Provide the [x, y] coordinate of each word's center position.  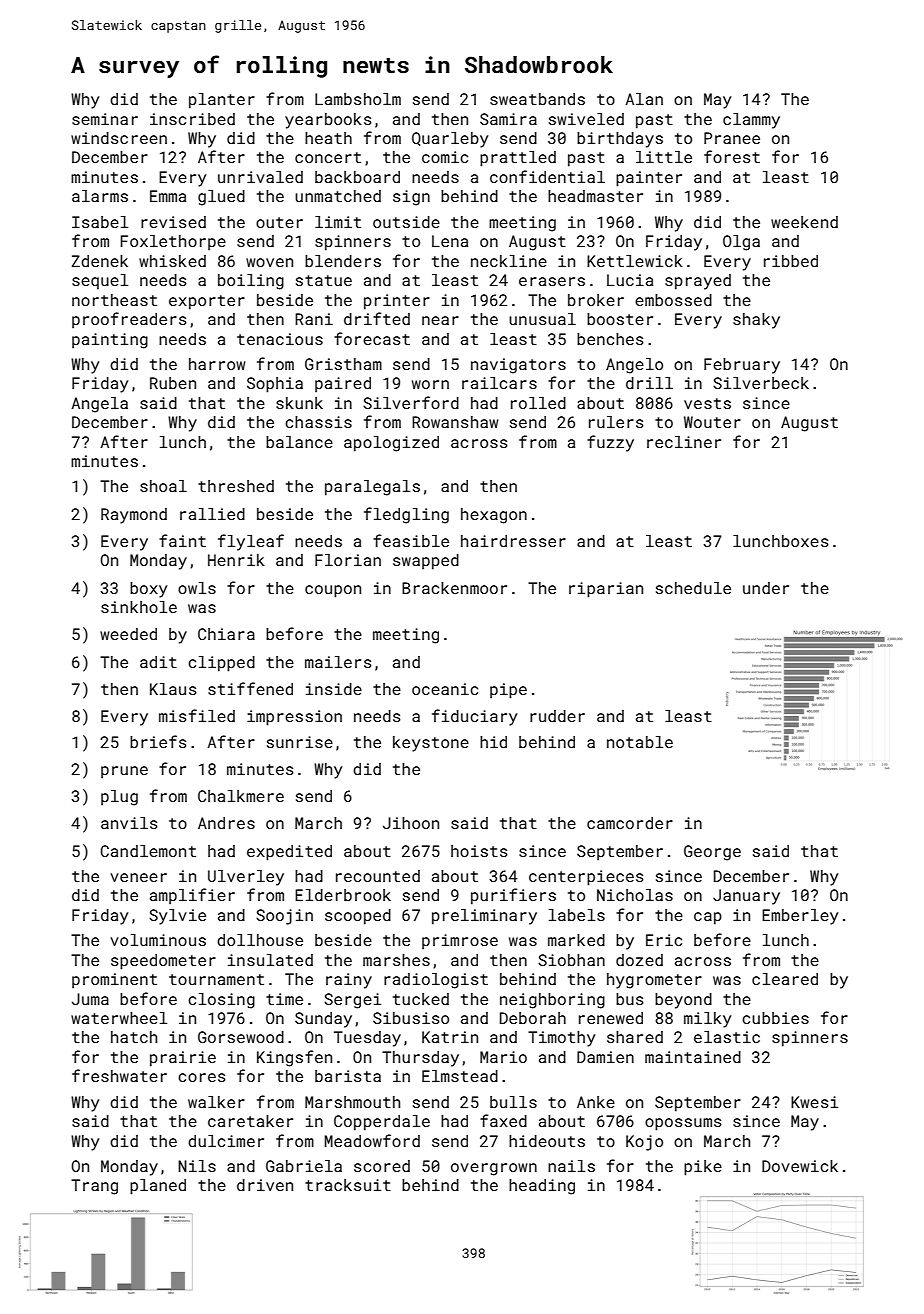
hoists [479, 851]
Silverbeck [761, 383]
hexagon [494, 516]
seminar [105, 119]
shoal [163, 486]
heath [328, 138]
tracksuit [348, 1185]
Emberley [800, 917]
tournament [216, 979]
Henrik [236, 560]
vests [707, 403]
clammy [751, 121]
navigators [518, 366]
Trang [94, 1187]
